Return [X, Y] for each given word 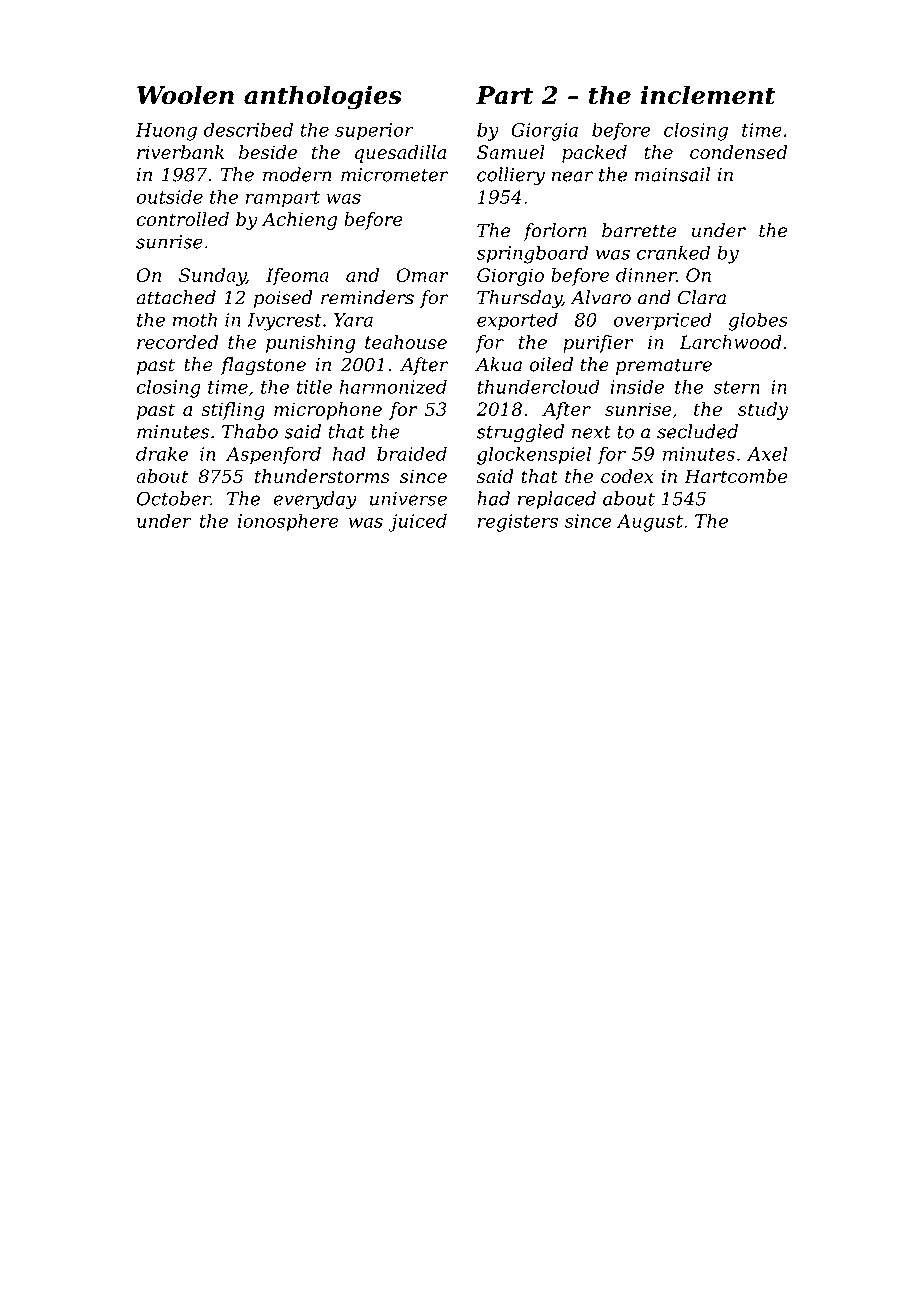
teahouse [406, 342]
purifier [598, 344]
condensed [738, 152]
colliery [511, 176]
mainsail [672, 174]
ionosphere [288, 522]
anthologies [323, 97]
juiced [417, 522]
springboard [532, 254]
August [650, 523]
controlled [182, 219]
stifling [233, 411]
